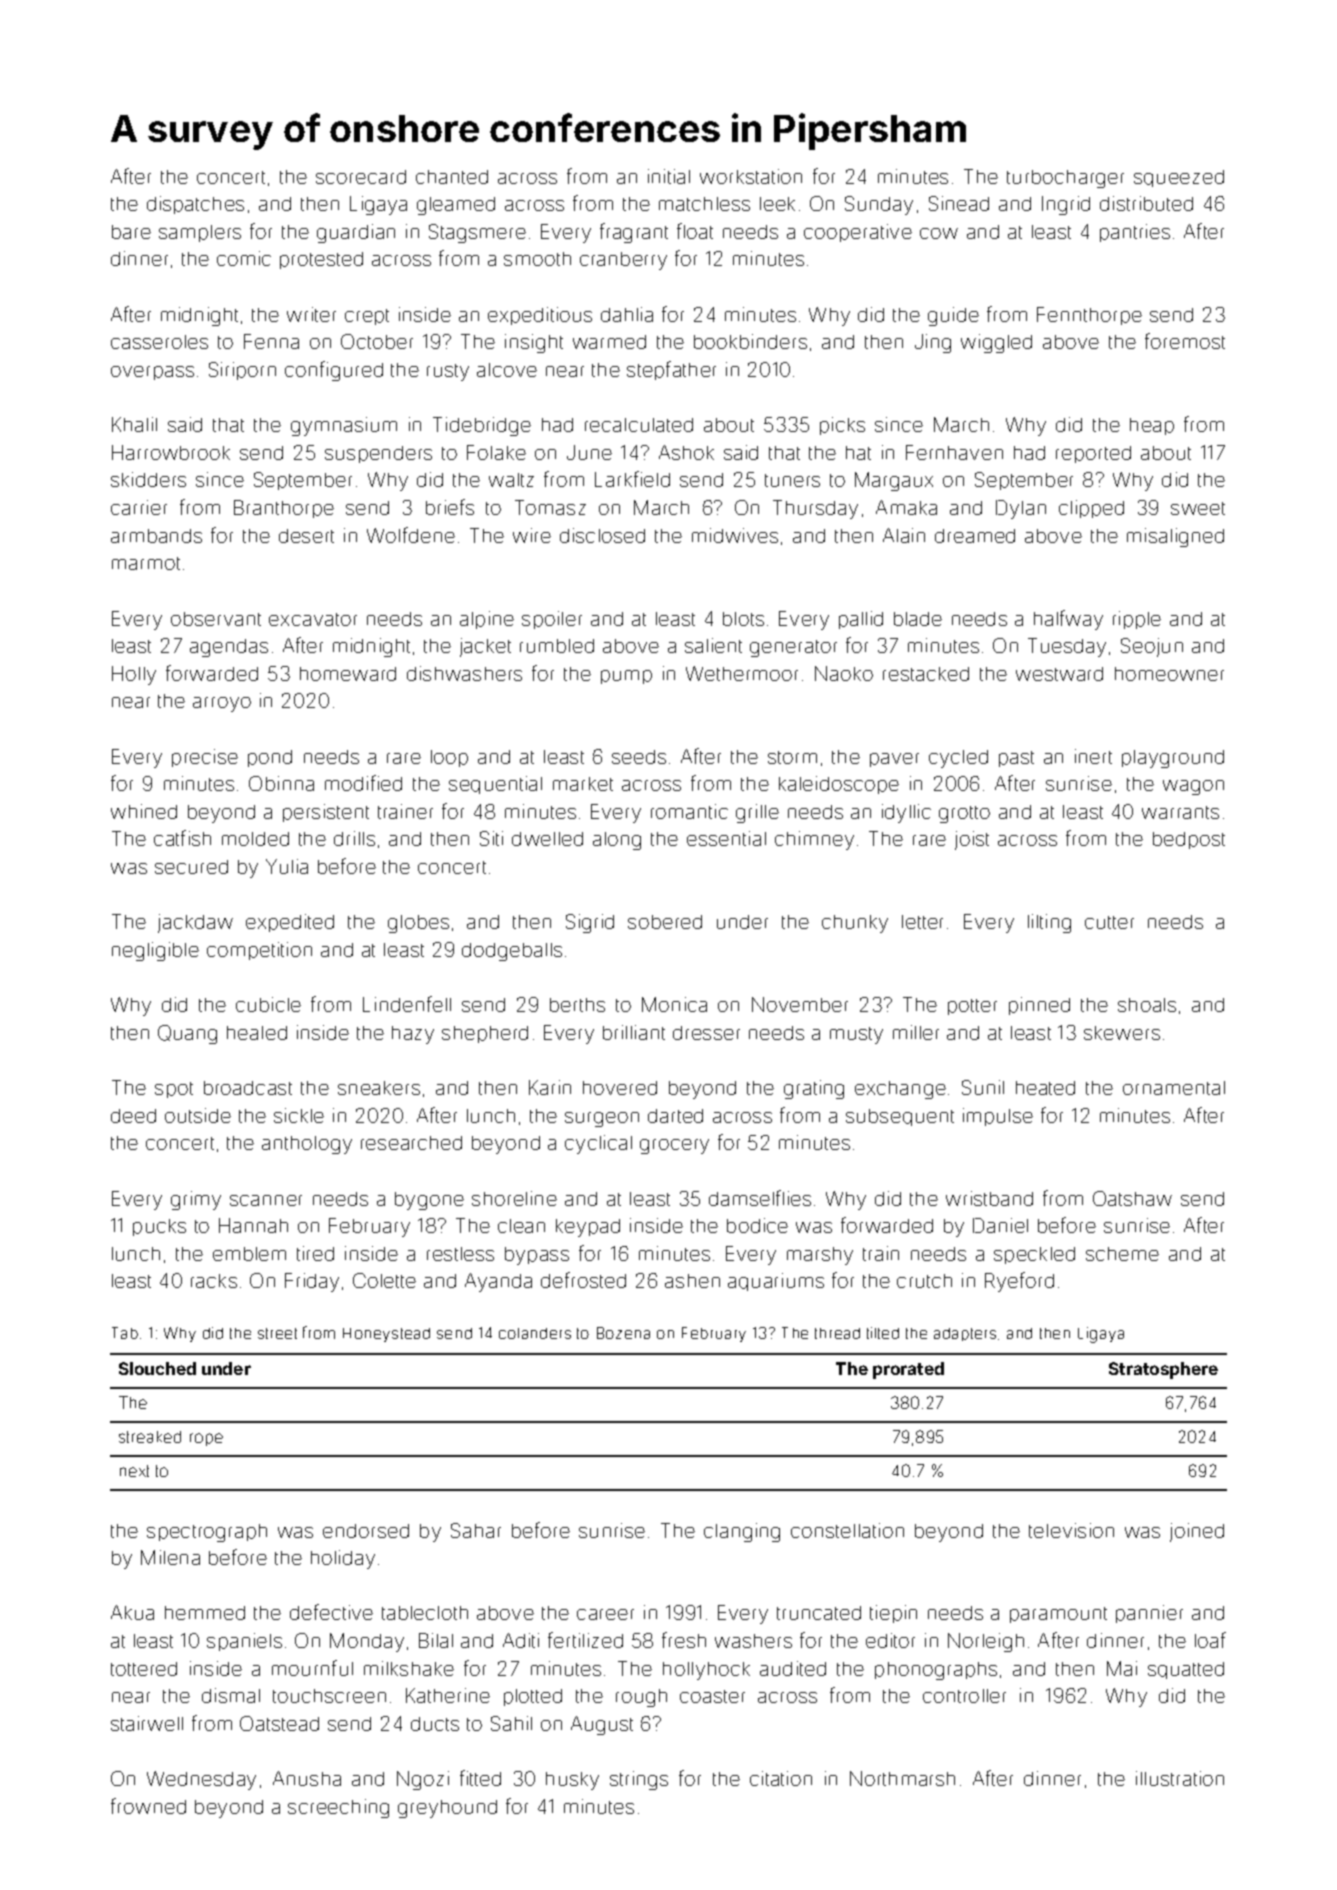 The width and height of the screenshot is (1337, 1890). Describe the element at coordinates (1198, 508) in the screenshot. I see `sweet` at that location.
